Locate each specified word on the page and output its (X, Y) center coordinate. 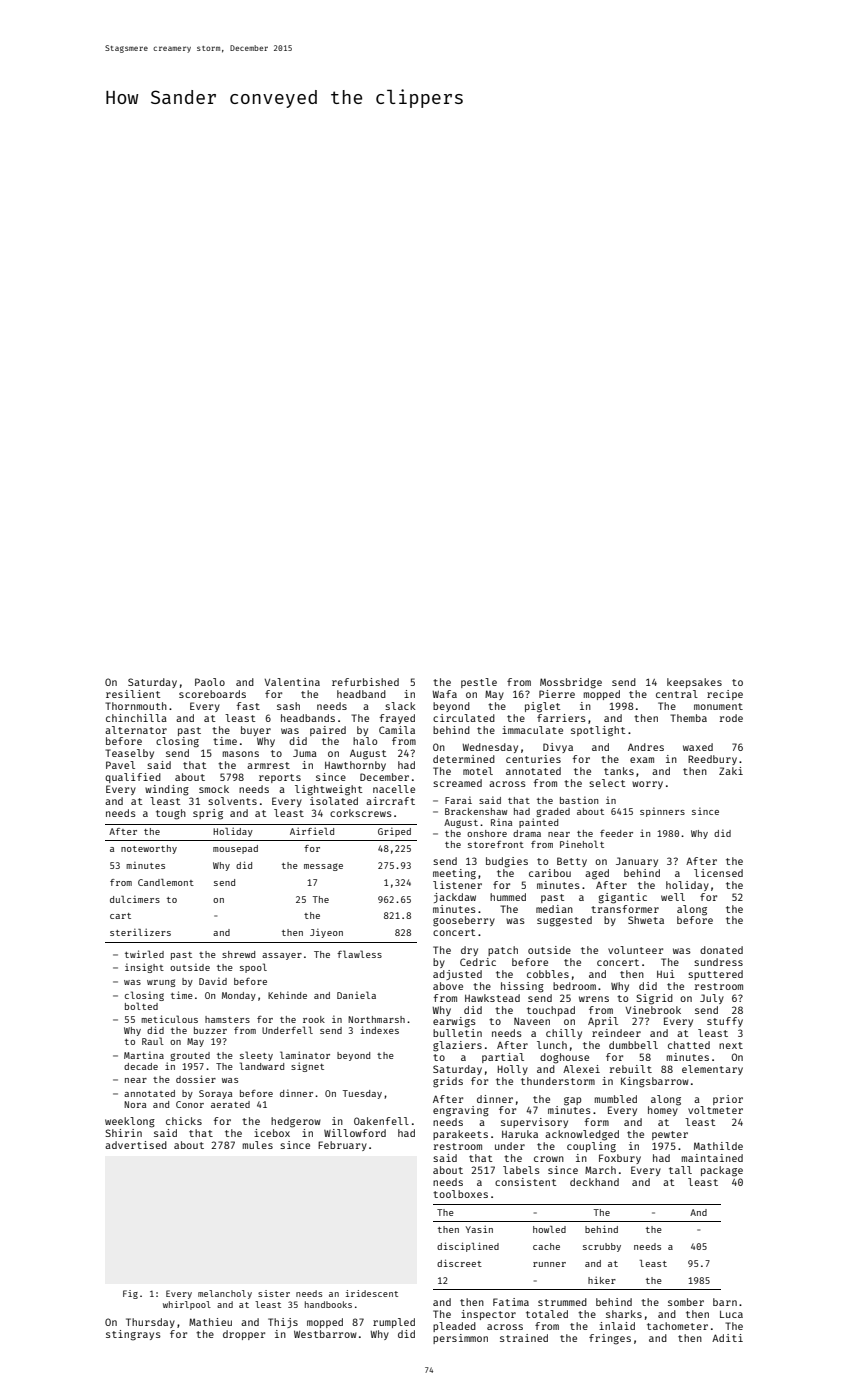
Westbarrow (325, 1334)
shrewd (238, 954)
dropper (244, 1335)
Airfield (312, 831)
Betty (572, 862)
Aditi (727, 1338)
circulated (464, 718)
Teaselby (129, 754)
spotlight (598, 731)
